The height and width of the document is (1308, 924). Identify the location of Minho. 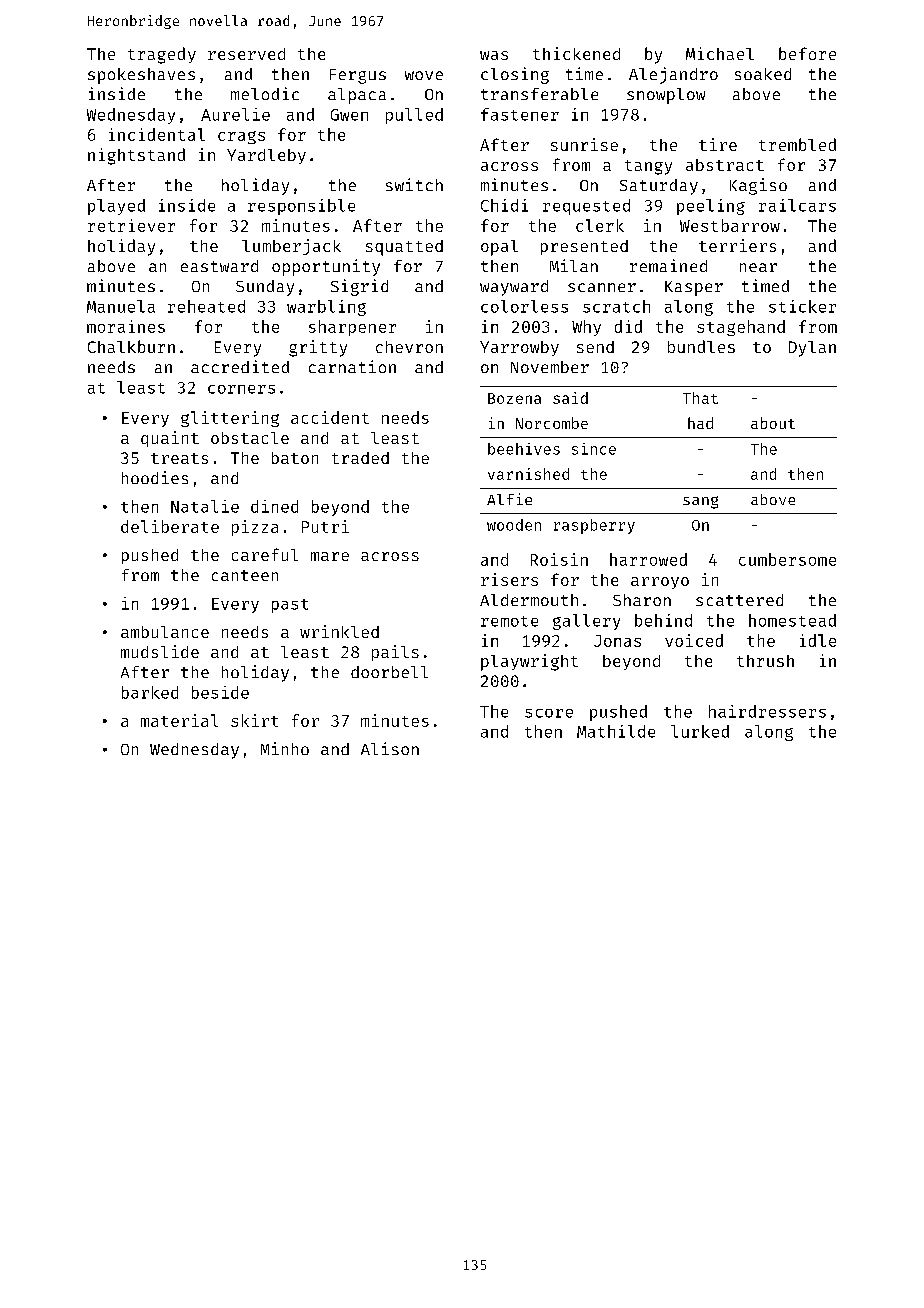
(285, 748).
